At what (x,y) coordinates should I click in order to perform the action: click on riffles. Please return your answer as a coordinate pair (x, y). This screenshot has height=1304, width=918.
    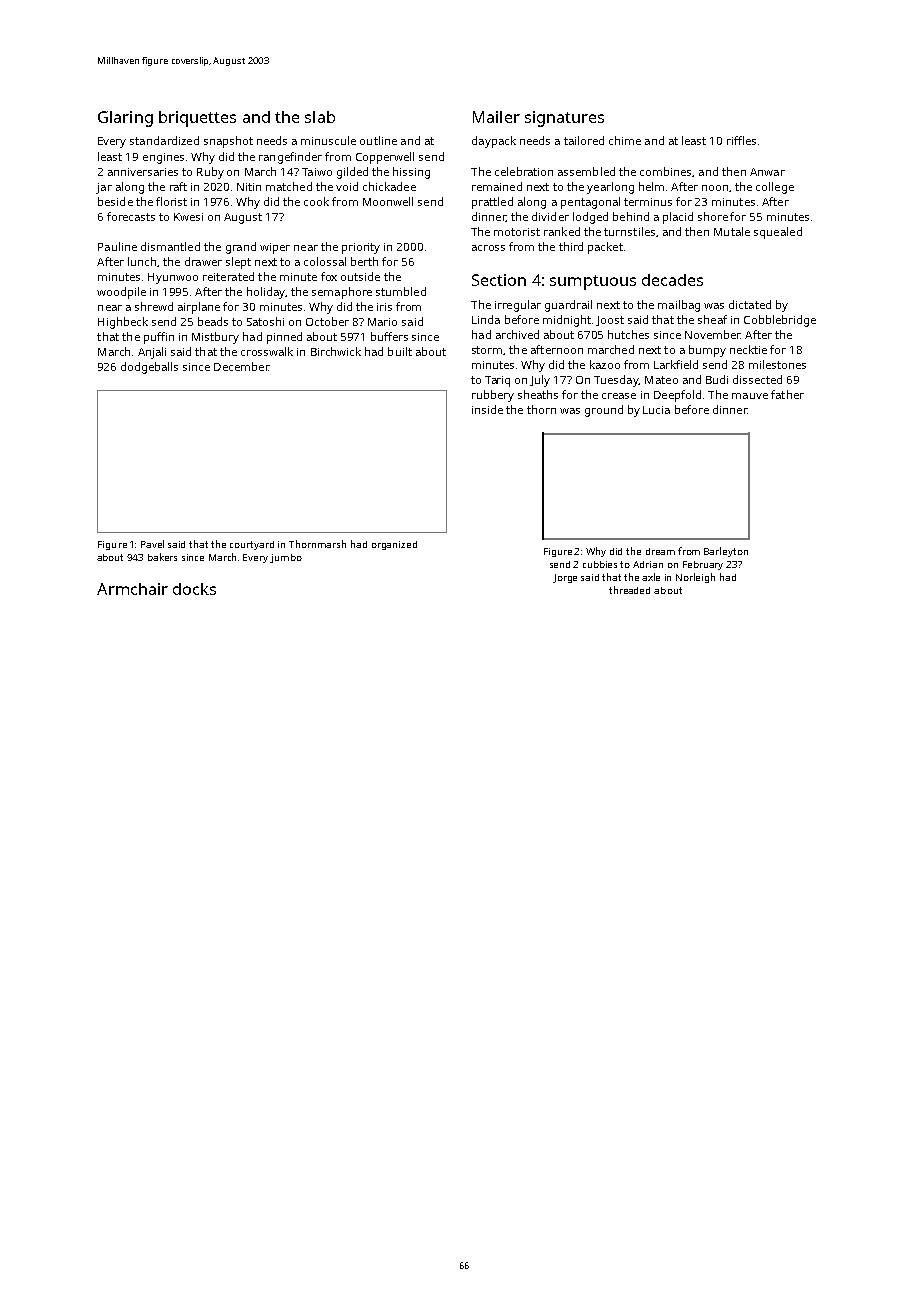
    Looking at the image, I should click on (741, 140).
